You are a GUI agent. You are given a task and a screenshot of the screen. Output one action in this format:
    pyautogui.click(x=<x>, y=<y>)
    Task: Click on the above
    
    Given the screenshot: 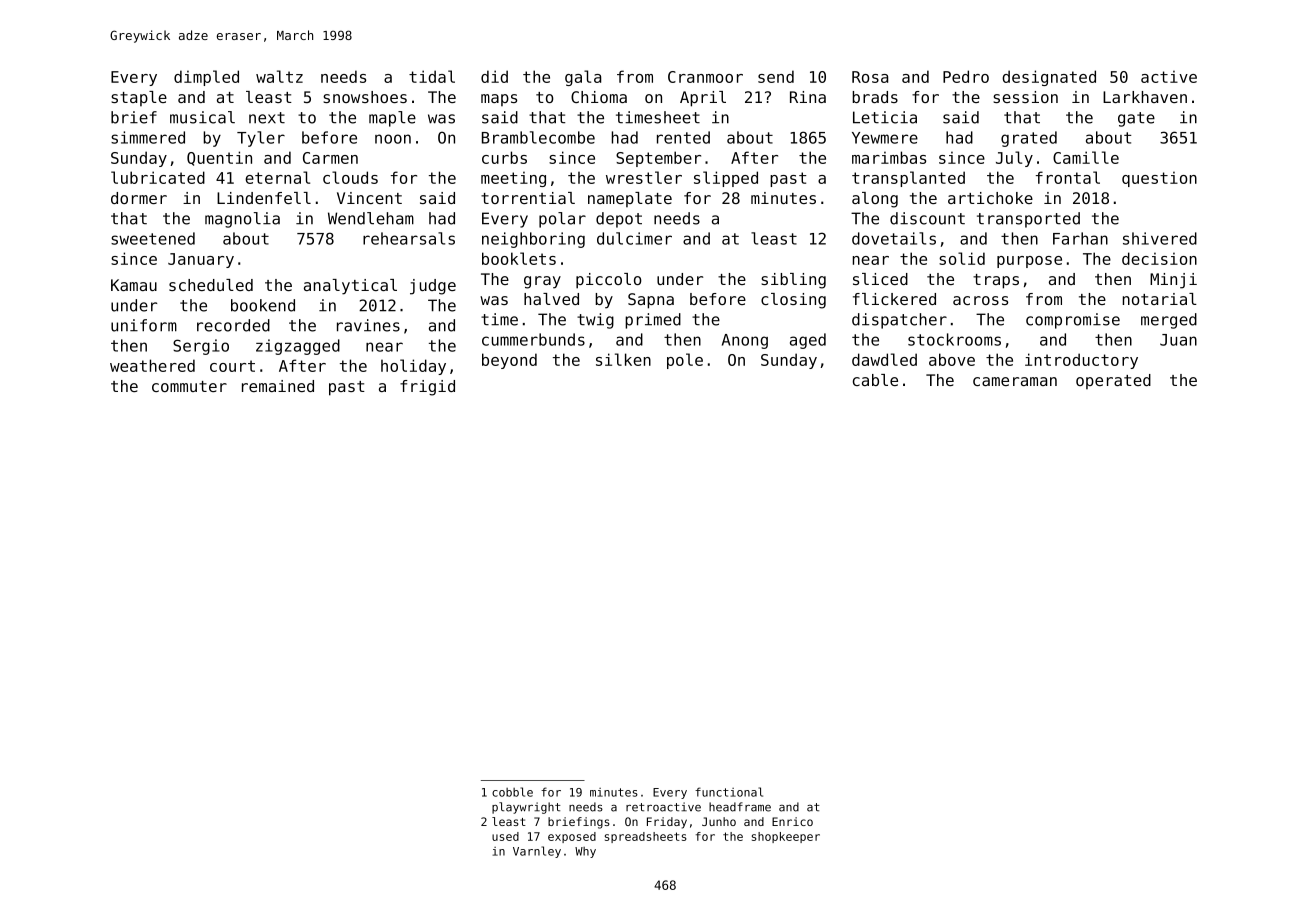 What is the action you would take?
    pyautogui.click(x=952, y=359)
